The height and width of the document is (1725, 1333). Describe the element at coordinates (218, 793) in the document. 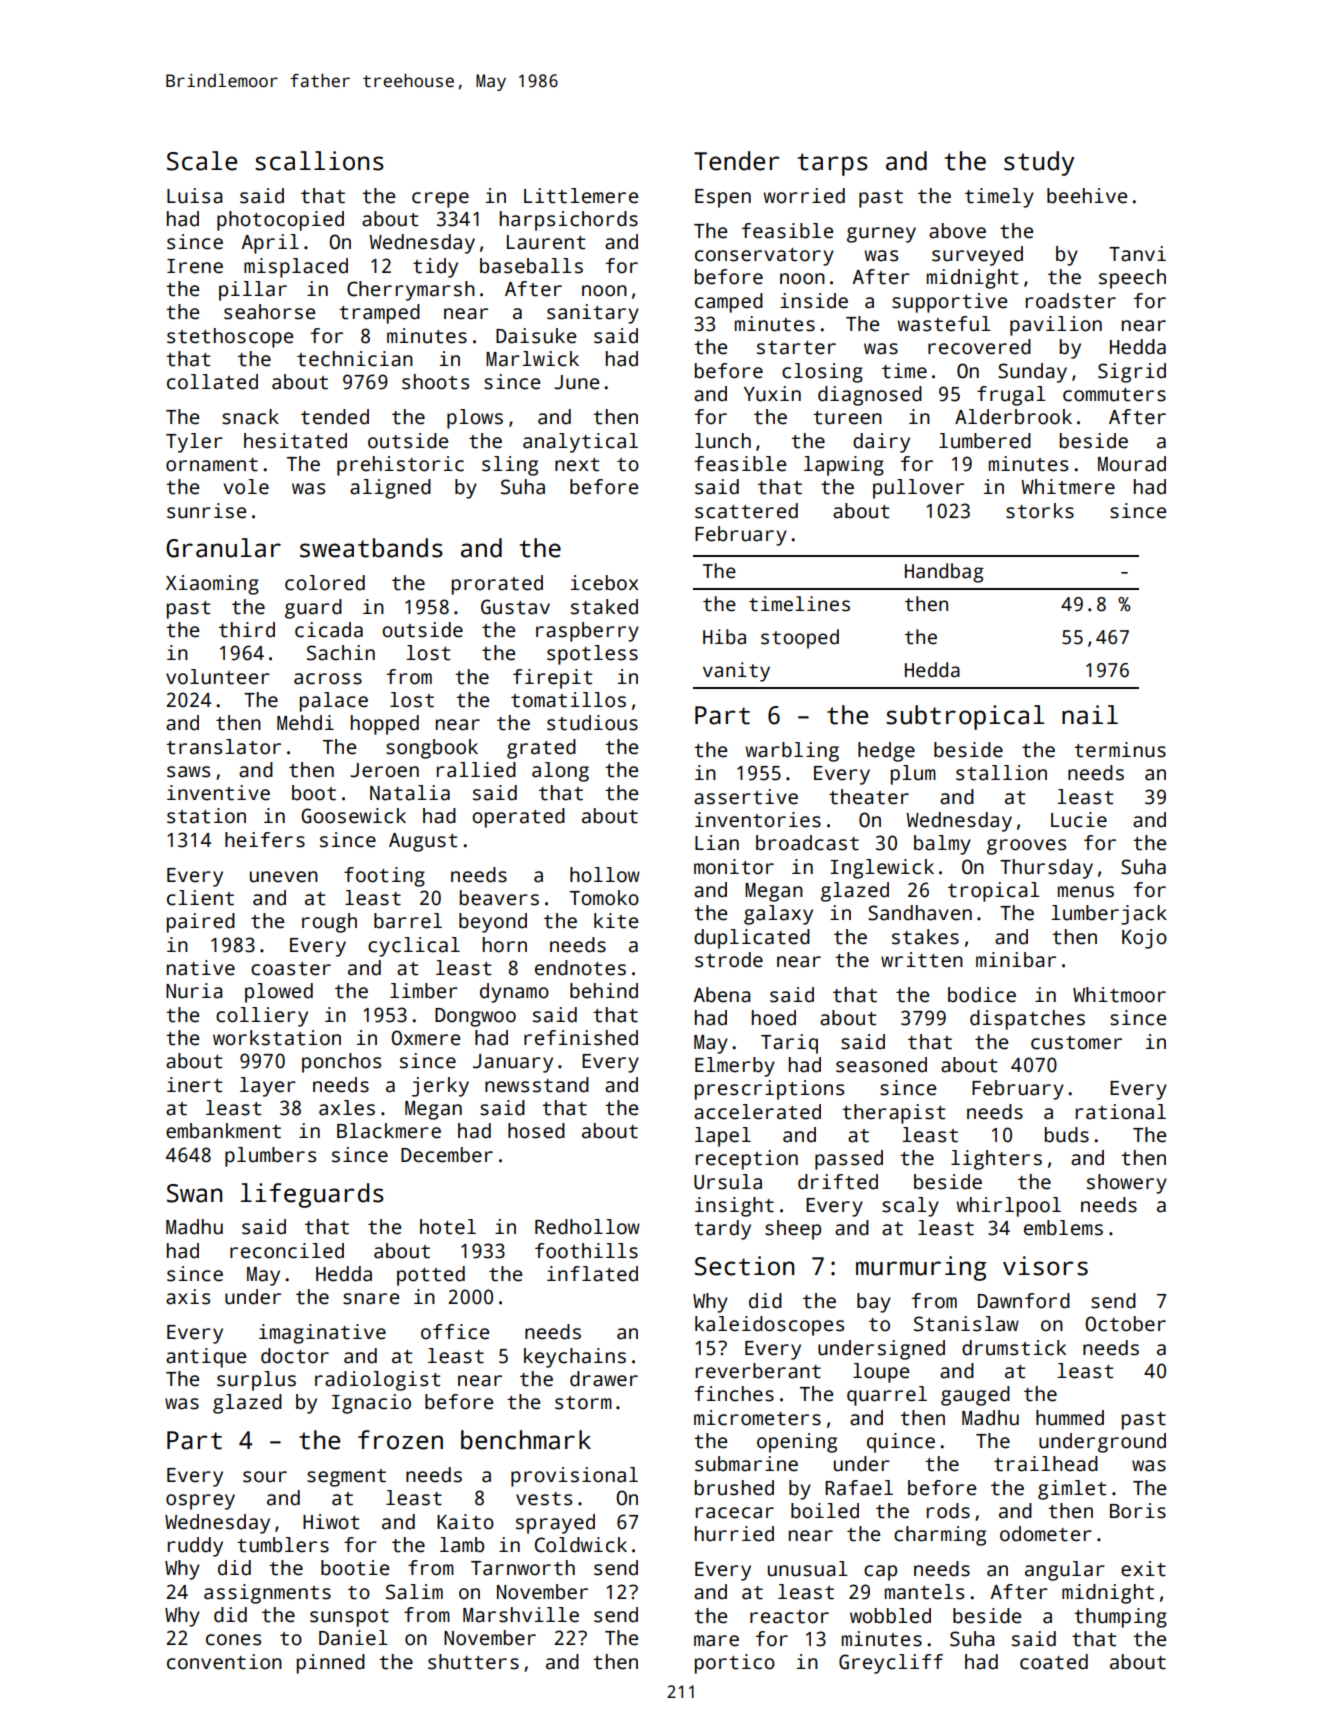

I see `inventive` at that location.
